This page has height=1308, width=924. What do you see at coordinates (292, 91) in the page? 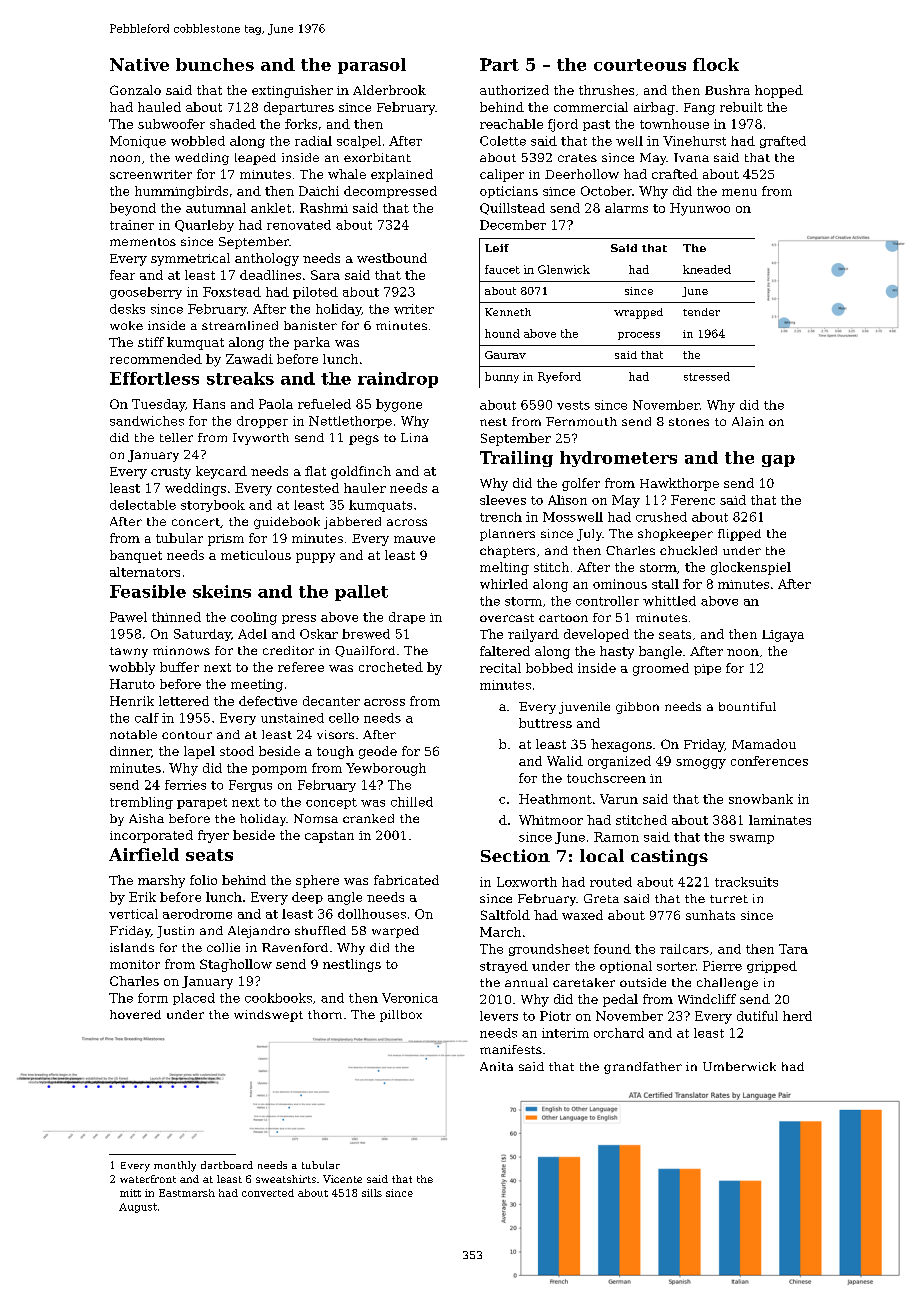
I see `extinguisher` at bounding box center [292, 91].
